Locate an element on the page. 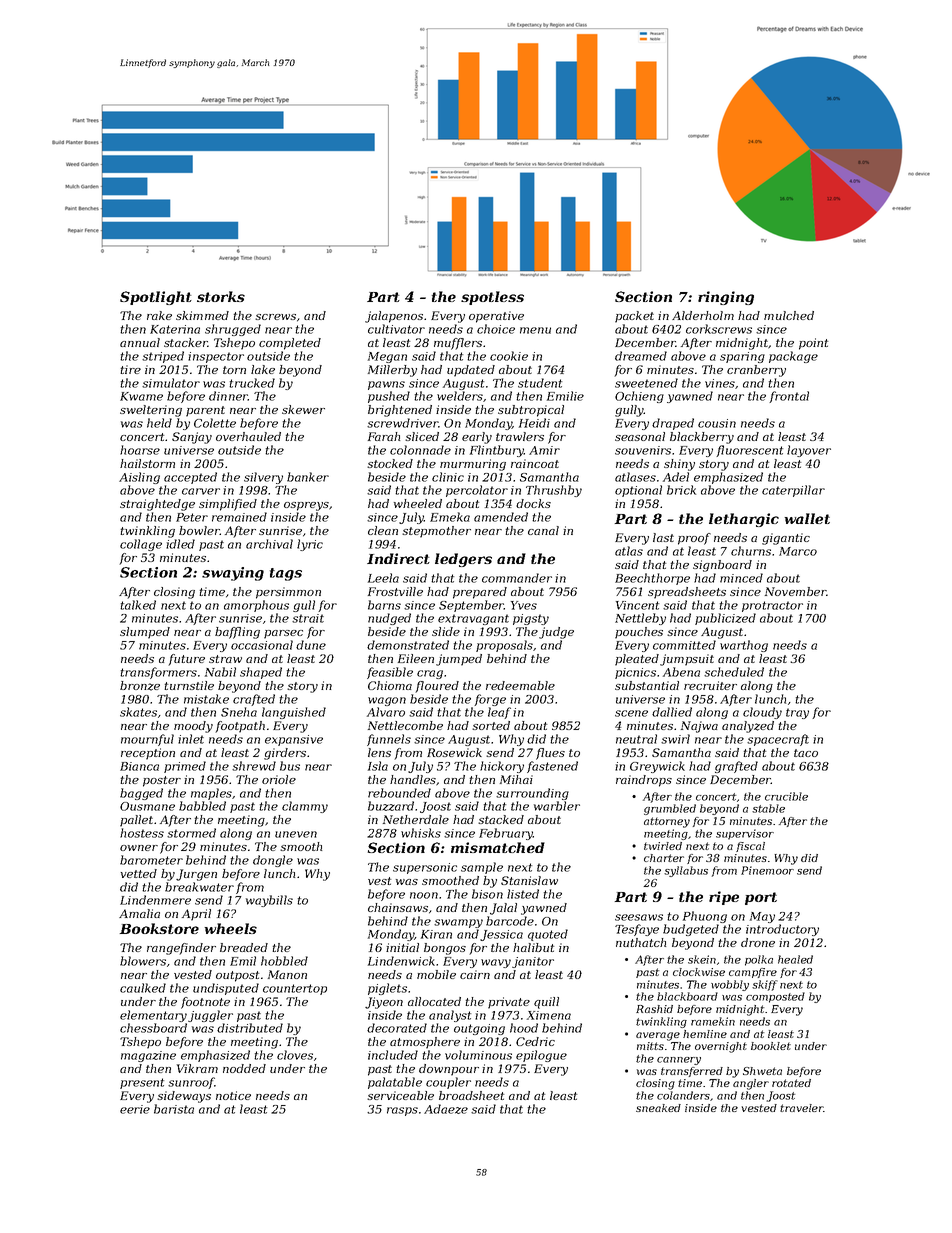  traveler is located at coordinates (802, 1108).
